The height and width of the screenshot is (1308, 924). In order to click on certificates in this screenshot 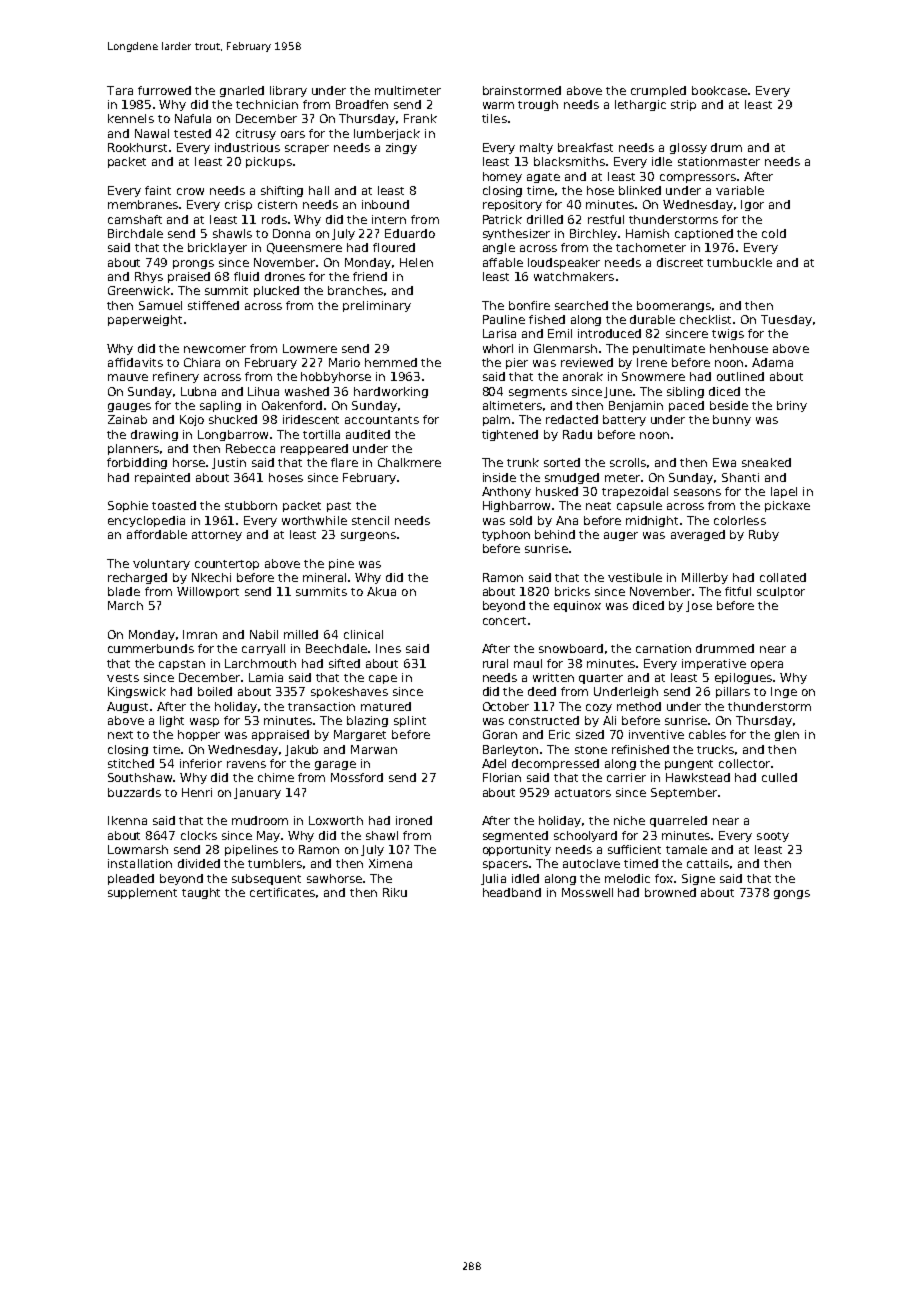, I will do `click(283, 893)`.
